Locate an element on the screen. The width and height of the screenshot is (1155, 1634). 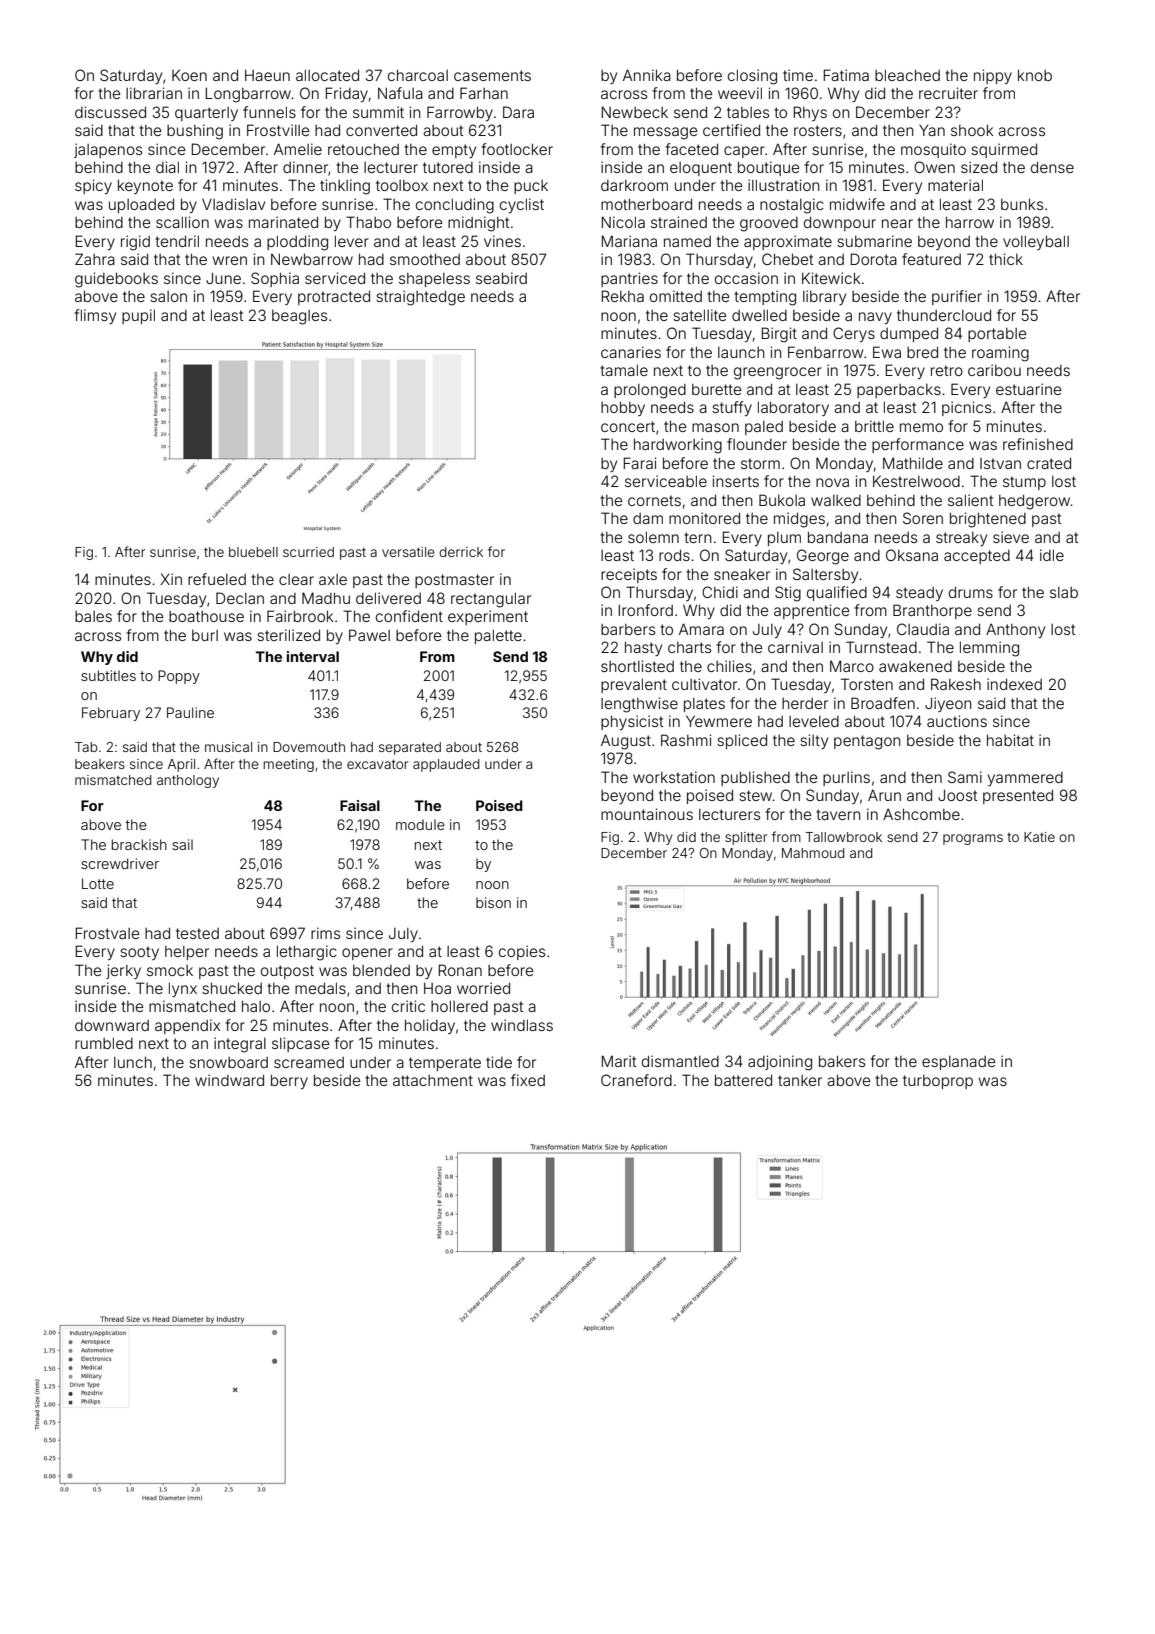
knob is located at coordinates (1035, 75).
